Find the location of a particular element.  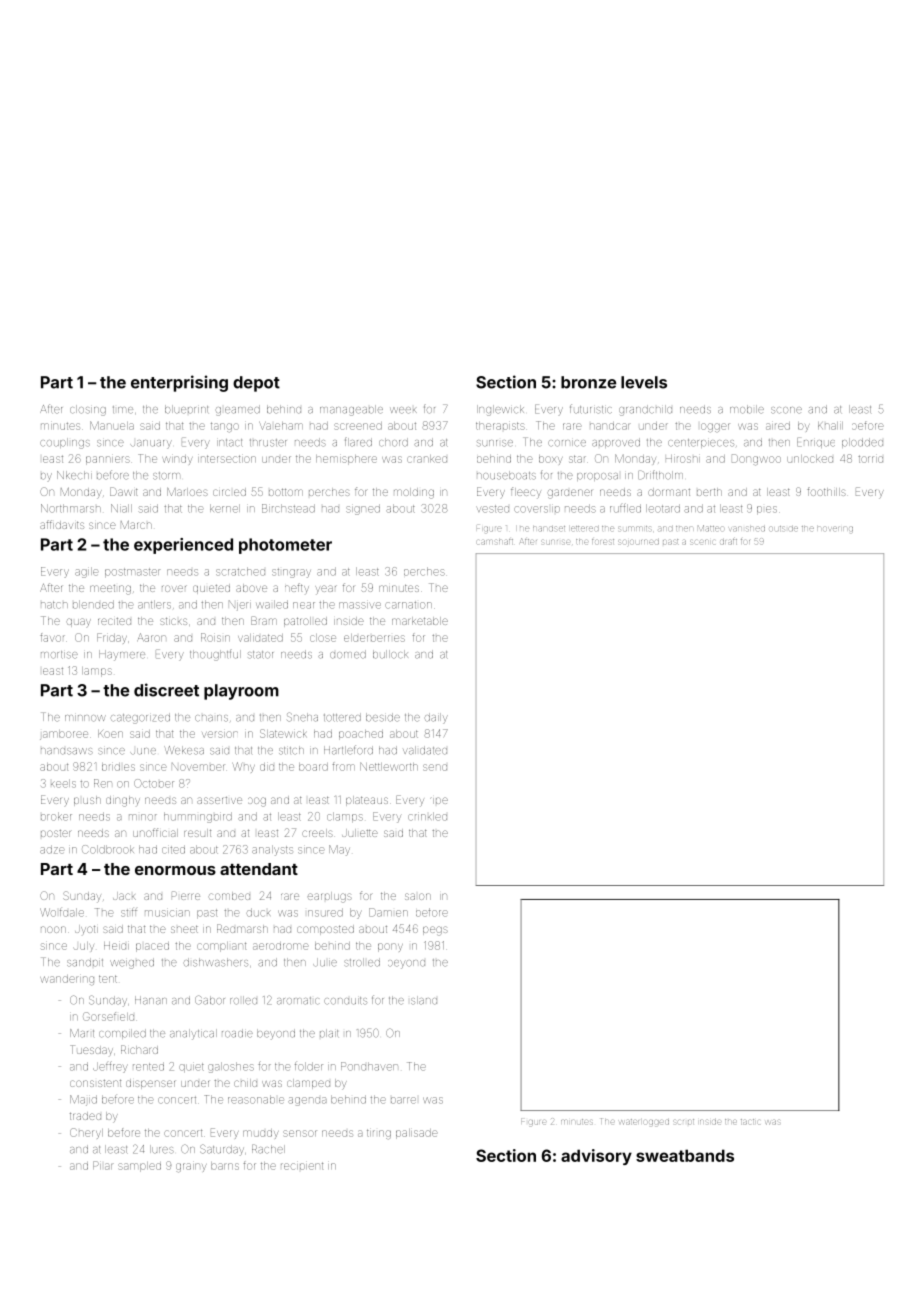

Inglewick is located at coordinates (500, 410).
